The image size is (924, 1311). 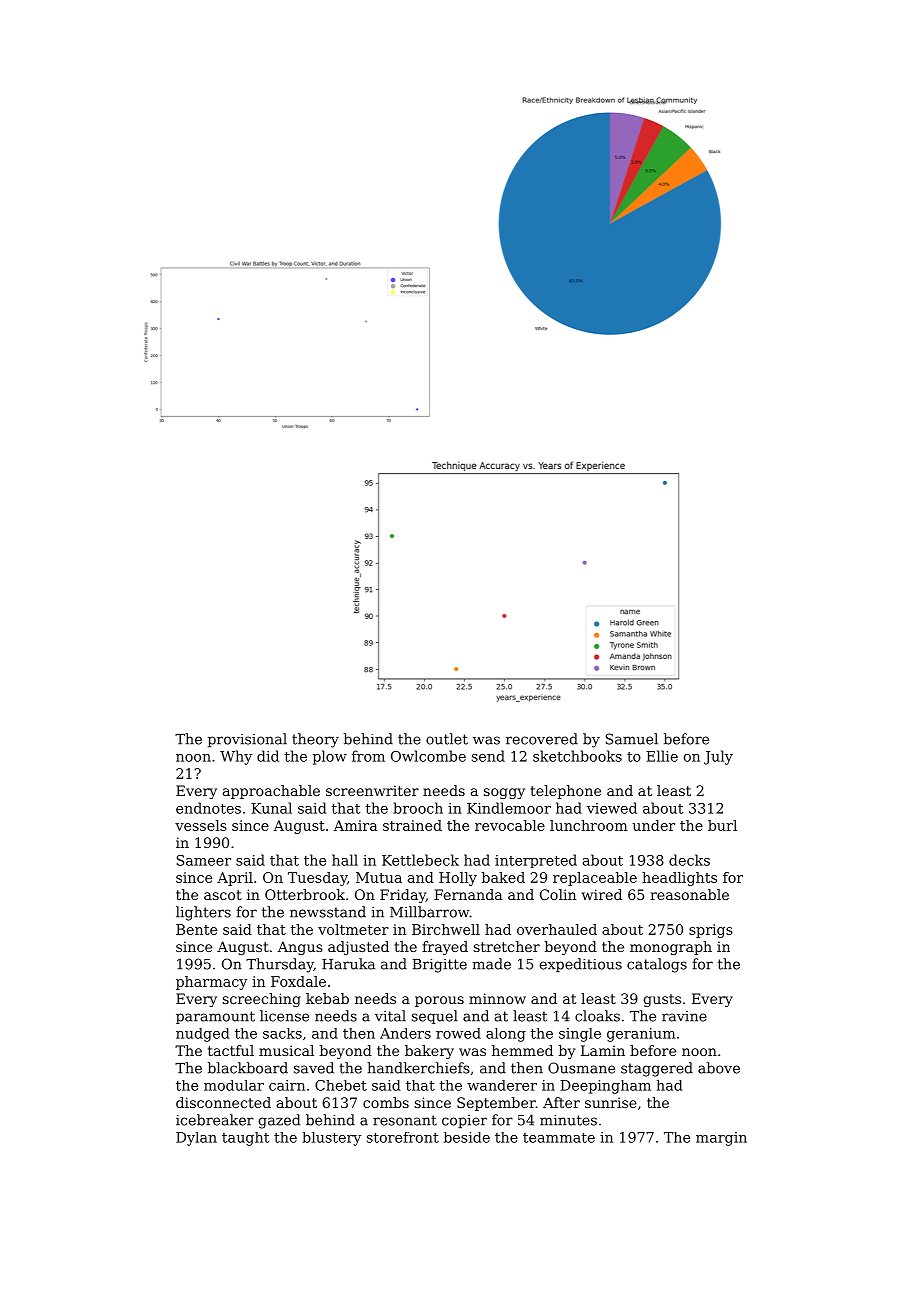 What do you see at coordinates (542, 739) in the screenshot?
I see `recovered` at bounding box center [542, 739].
